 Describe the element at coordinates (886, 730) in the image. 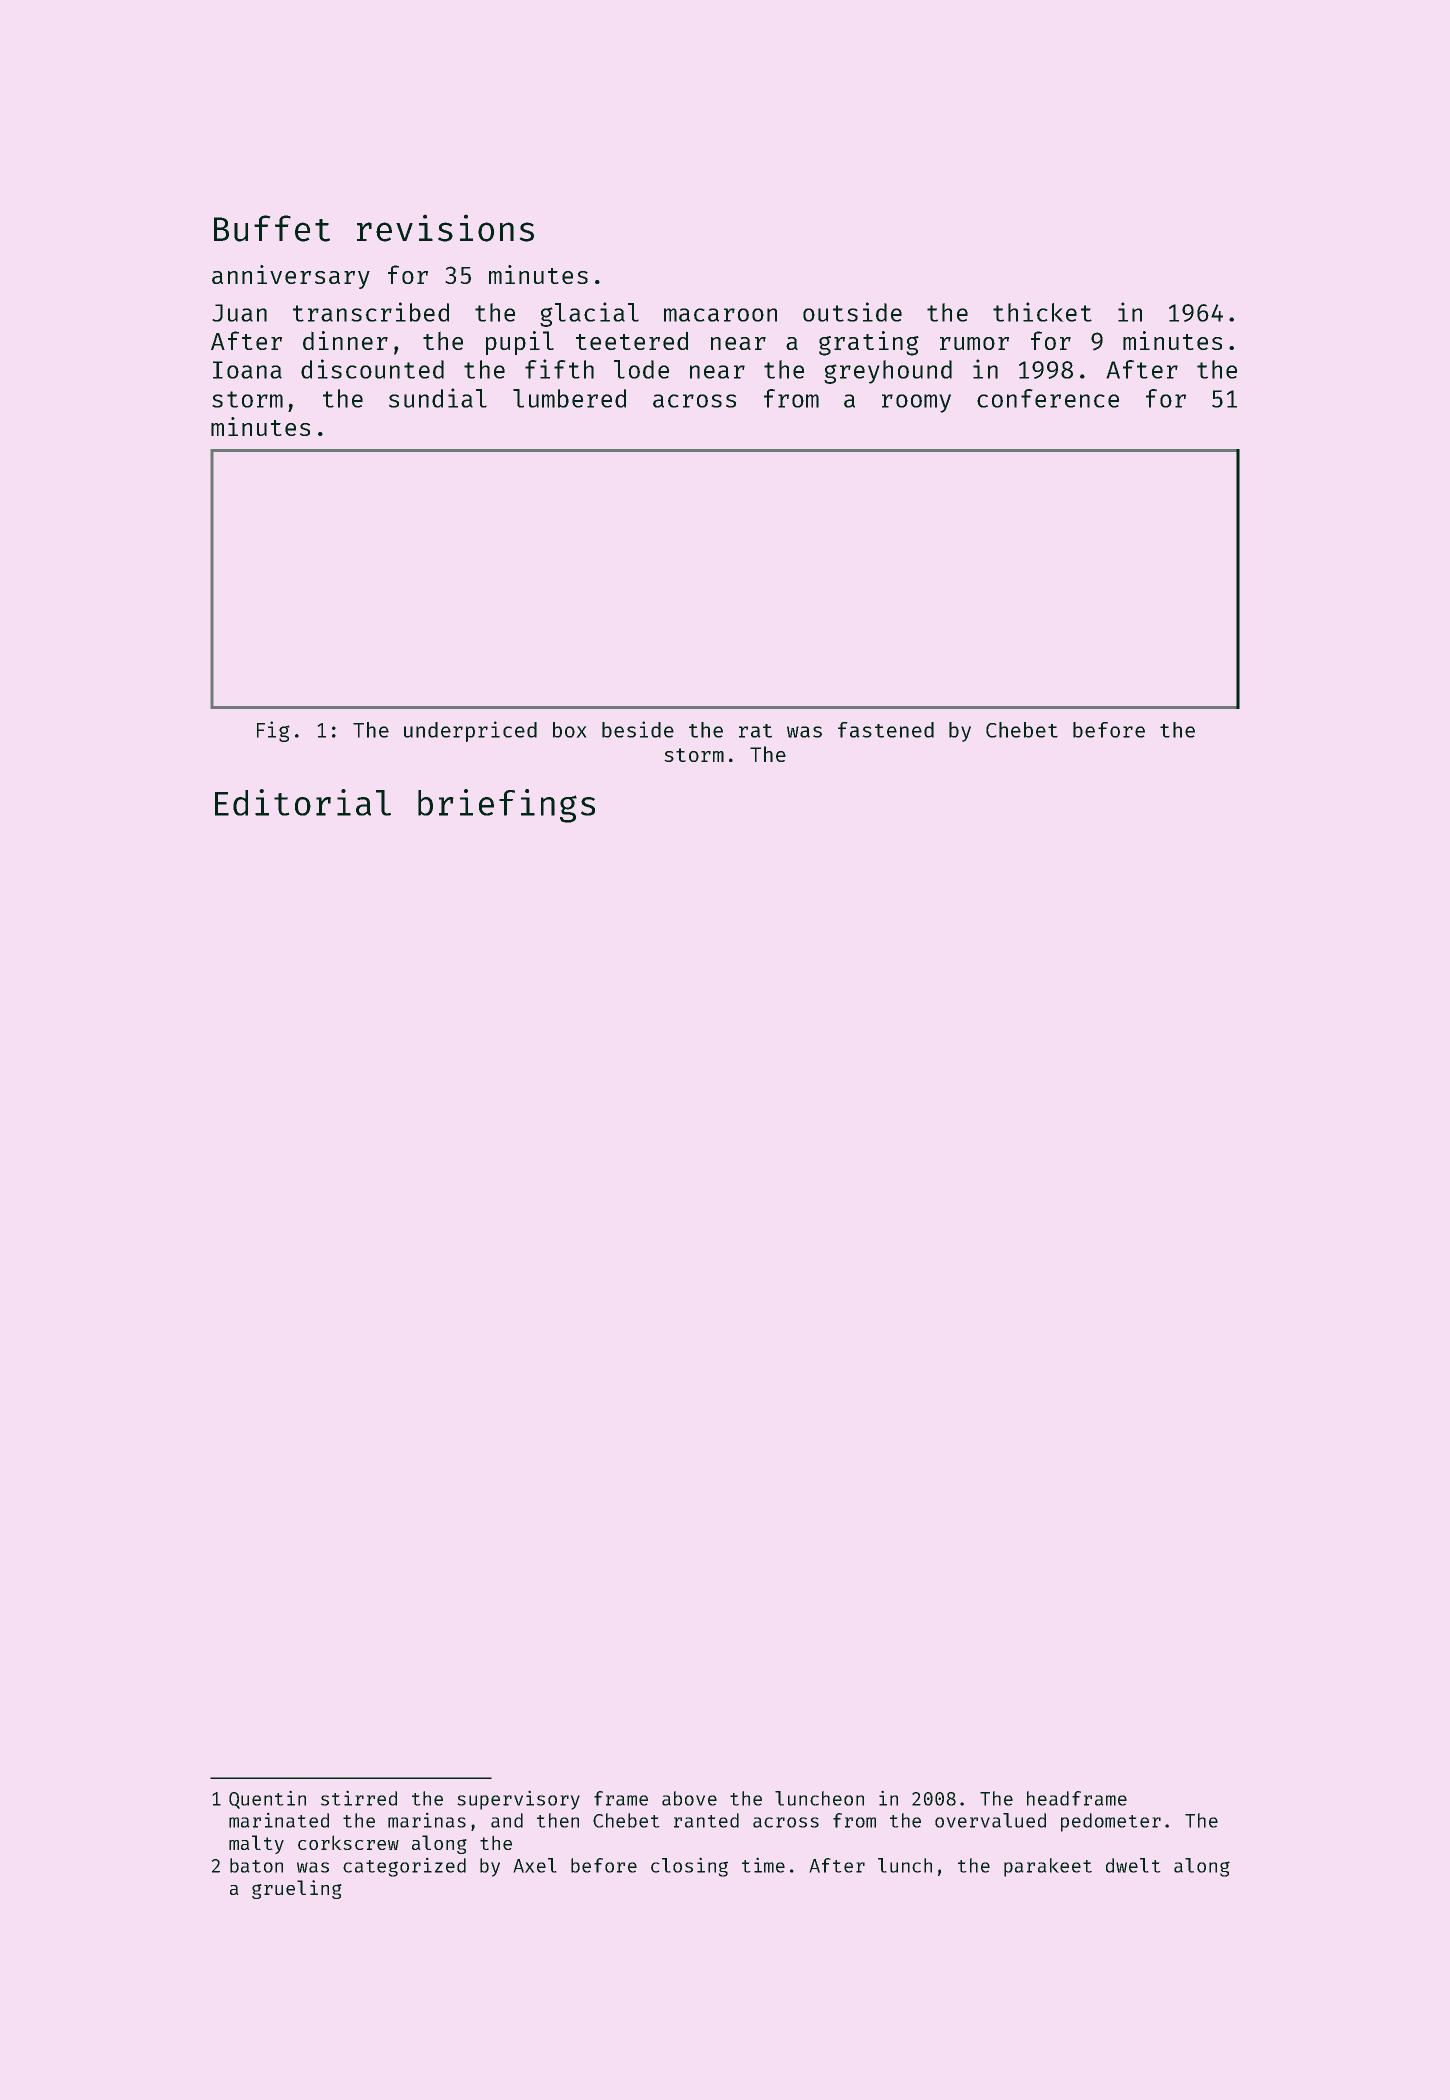

I see `fastened` at that location.
